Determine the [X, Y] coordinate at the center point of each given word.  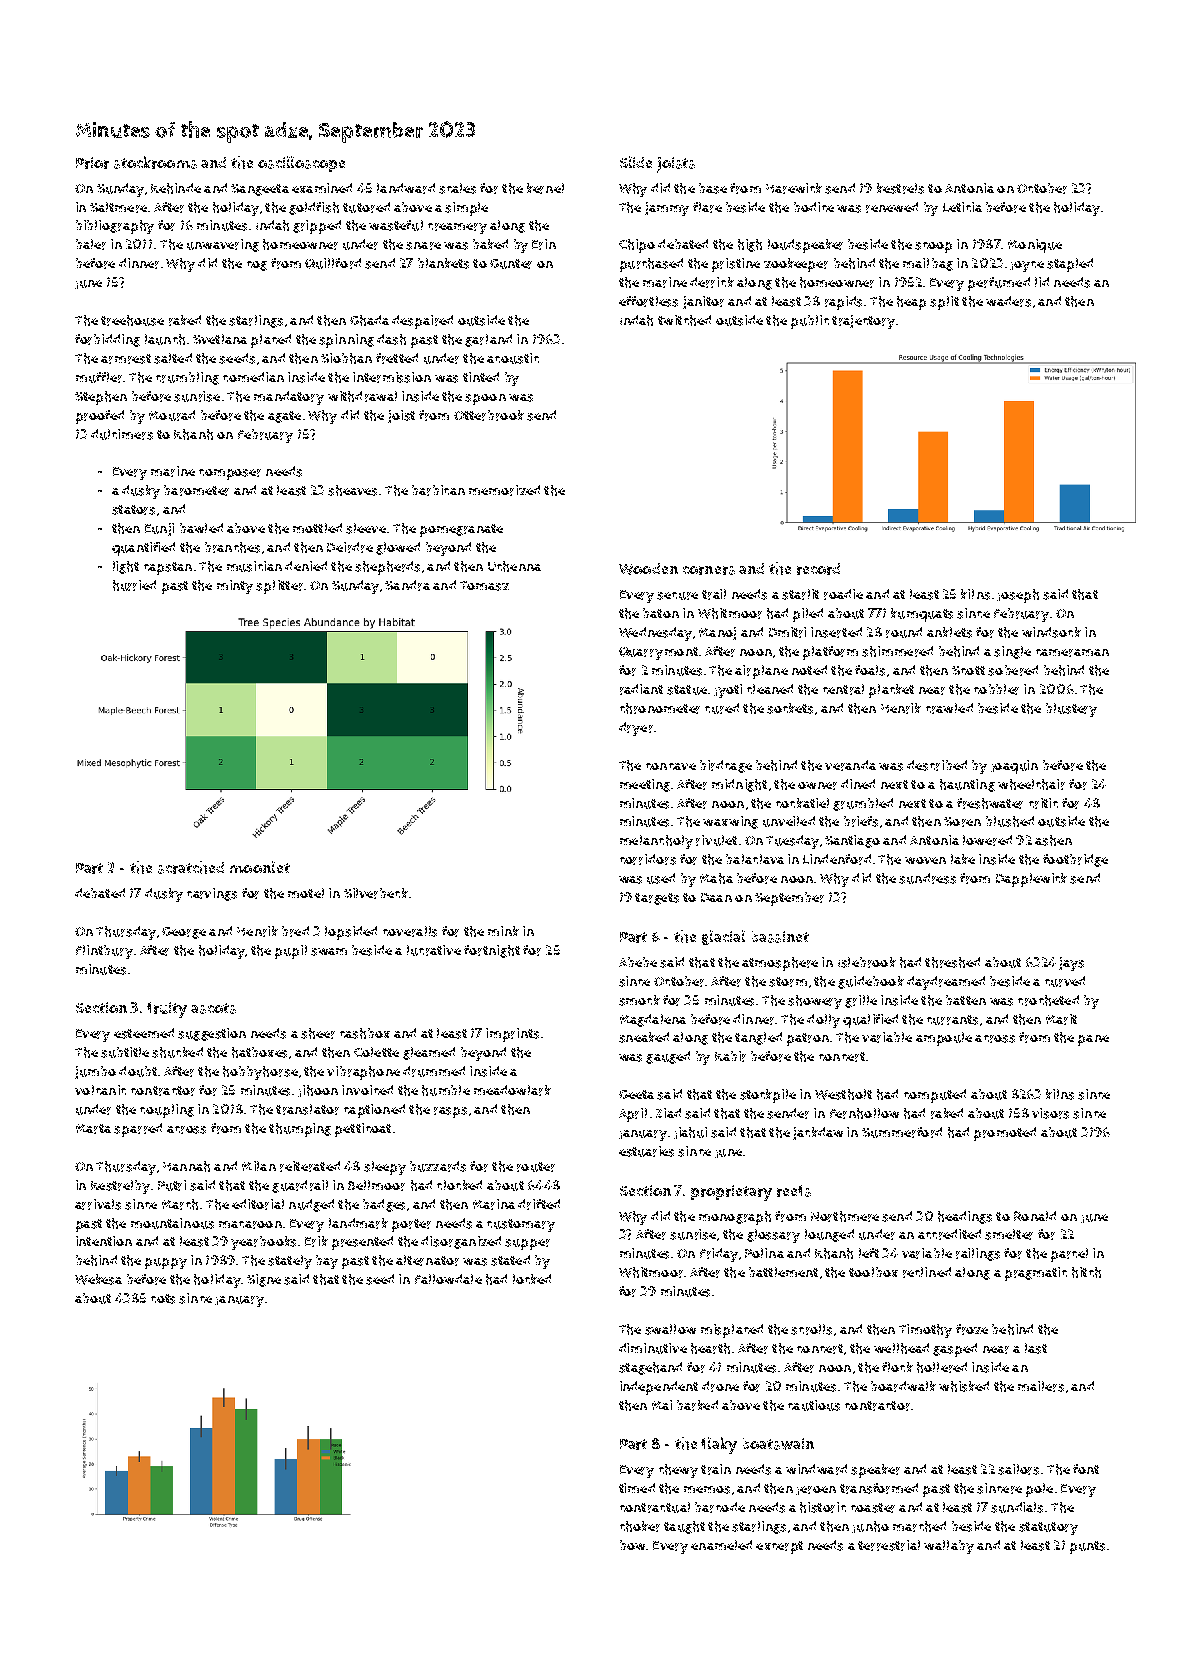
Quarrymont [658, 653]
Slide [636, 162]
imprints [512, 1035]
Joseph [1018, 596]
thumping [300, 1130]
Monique [1035, 246]
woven [925, 860]
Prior [92, 163]
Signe [264, 1280]
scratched [191, 867]
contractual [655, 1507]
